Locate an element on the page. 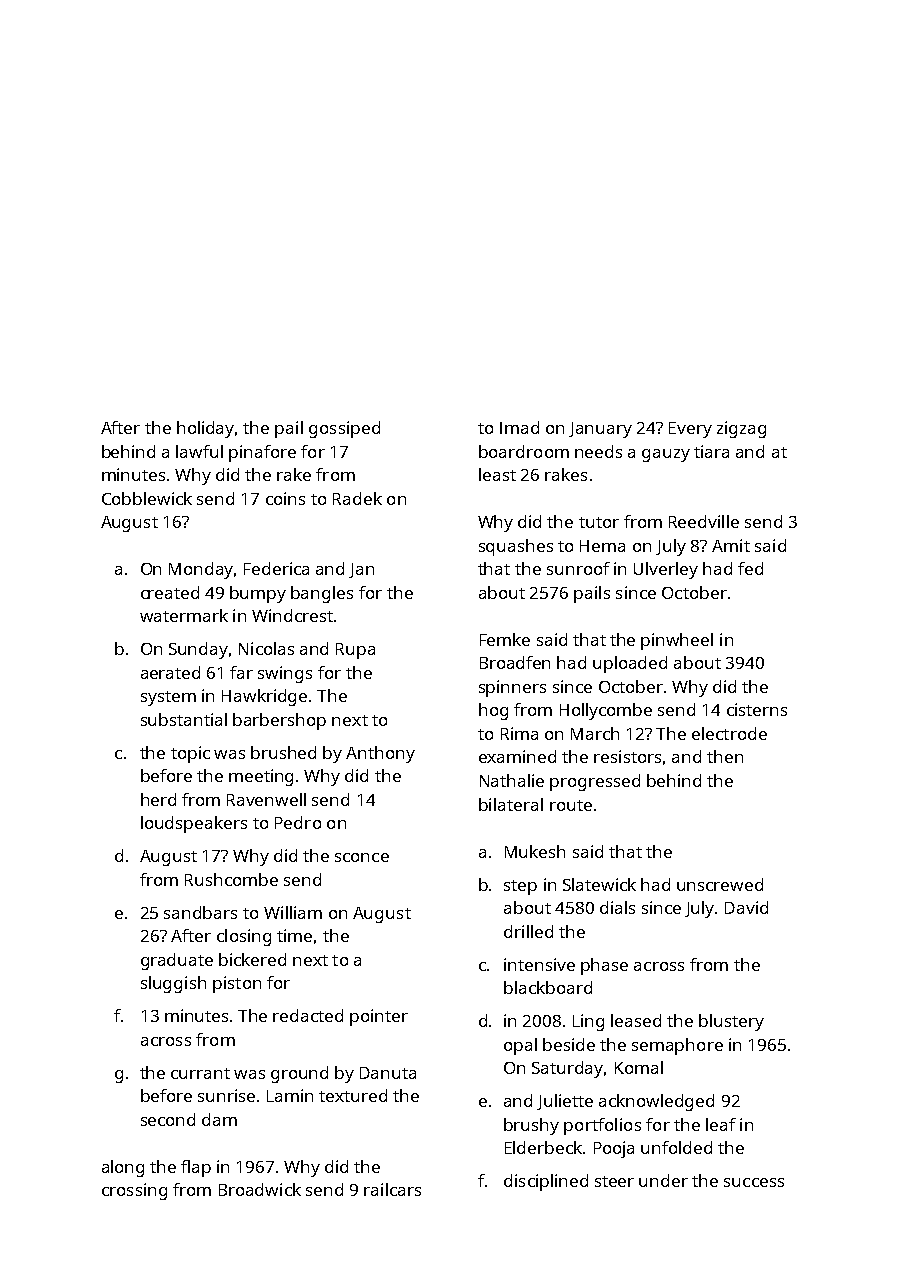  gauzy is located at coordinates (666, 455).
